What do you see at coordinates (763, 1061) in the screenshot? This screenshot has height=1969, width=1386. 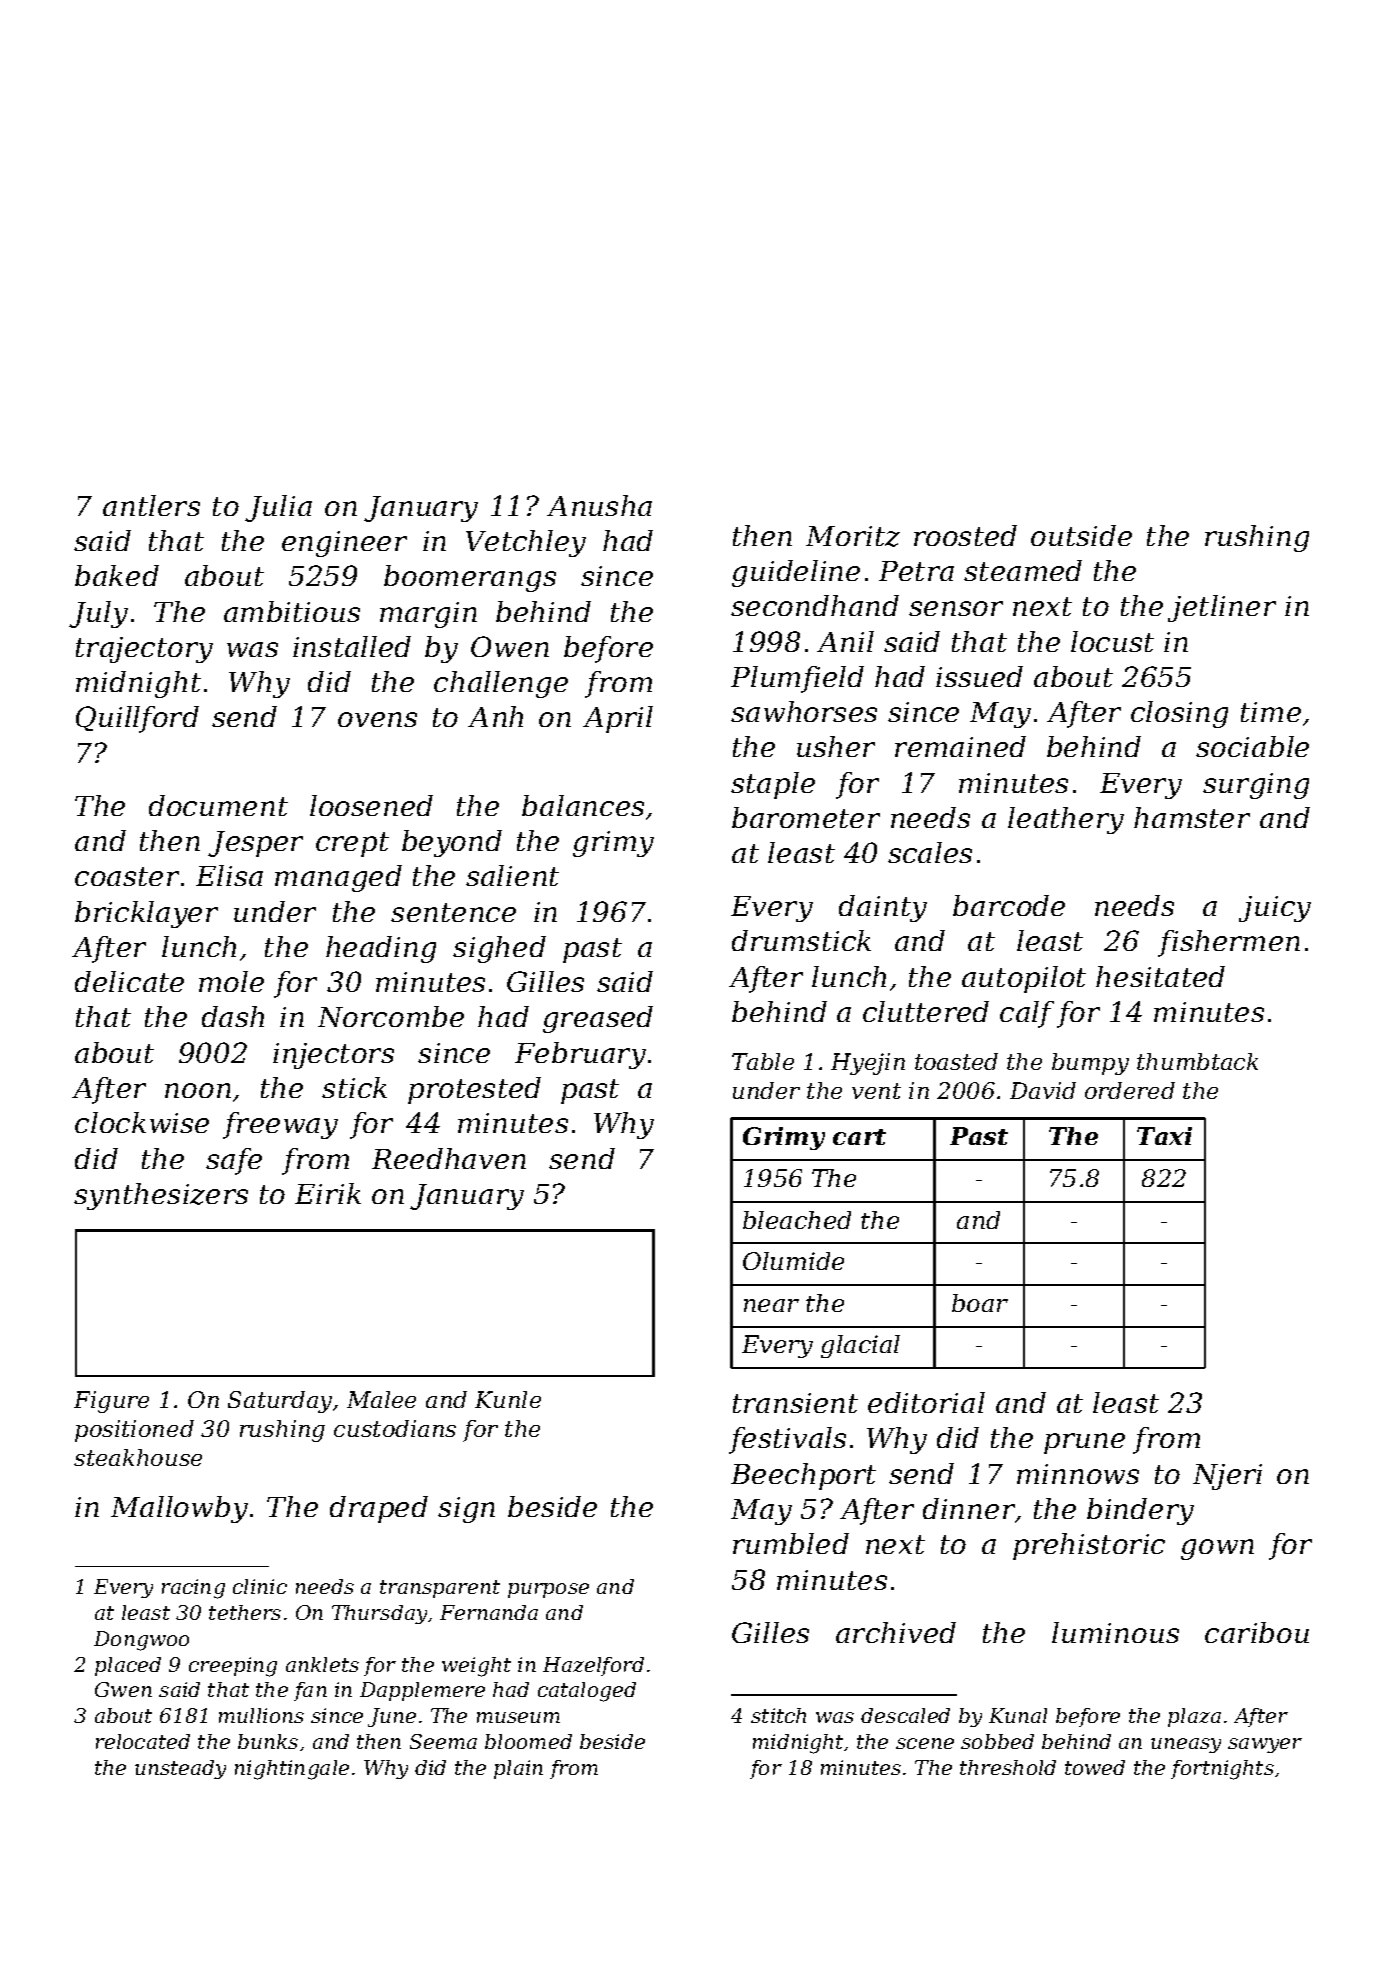 I see `Table` at bounding box center [763, 1061].
